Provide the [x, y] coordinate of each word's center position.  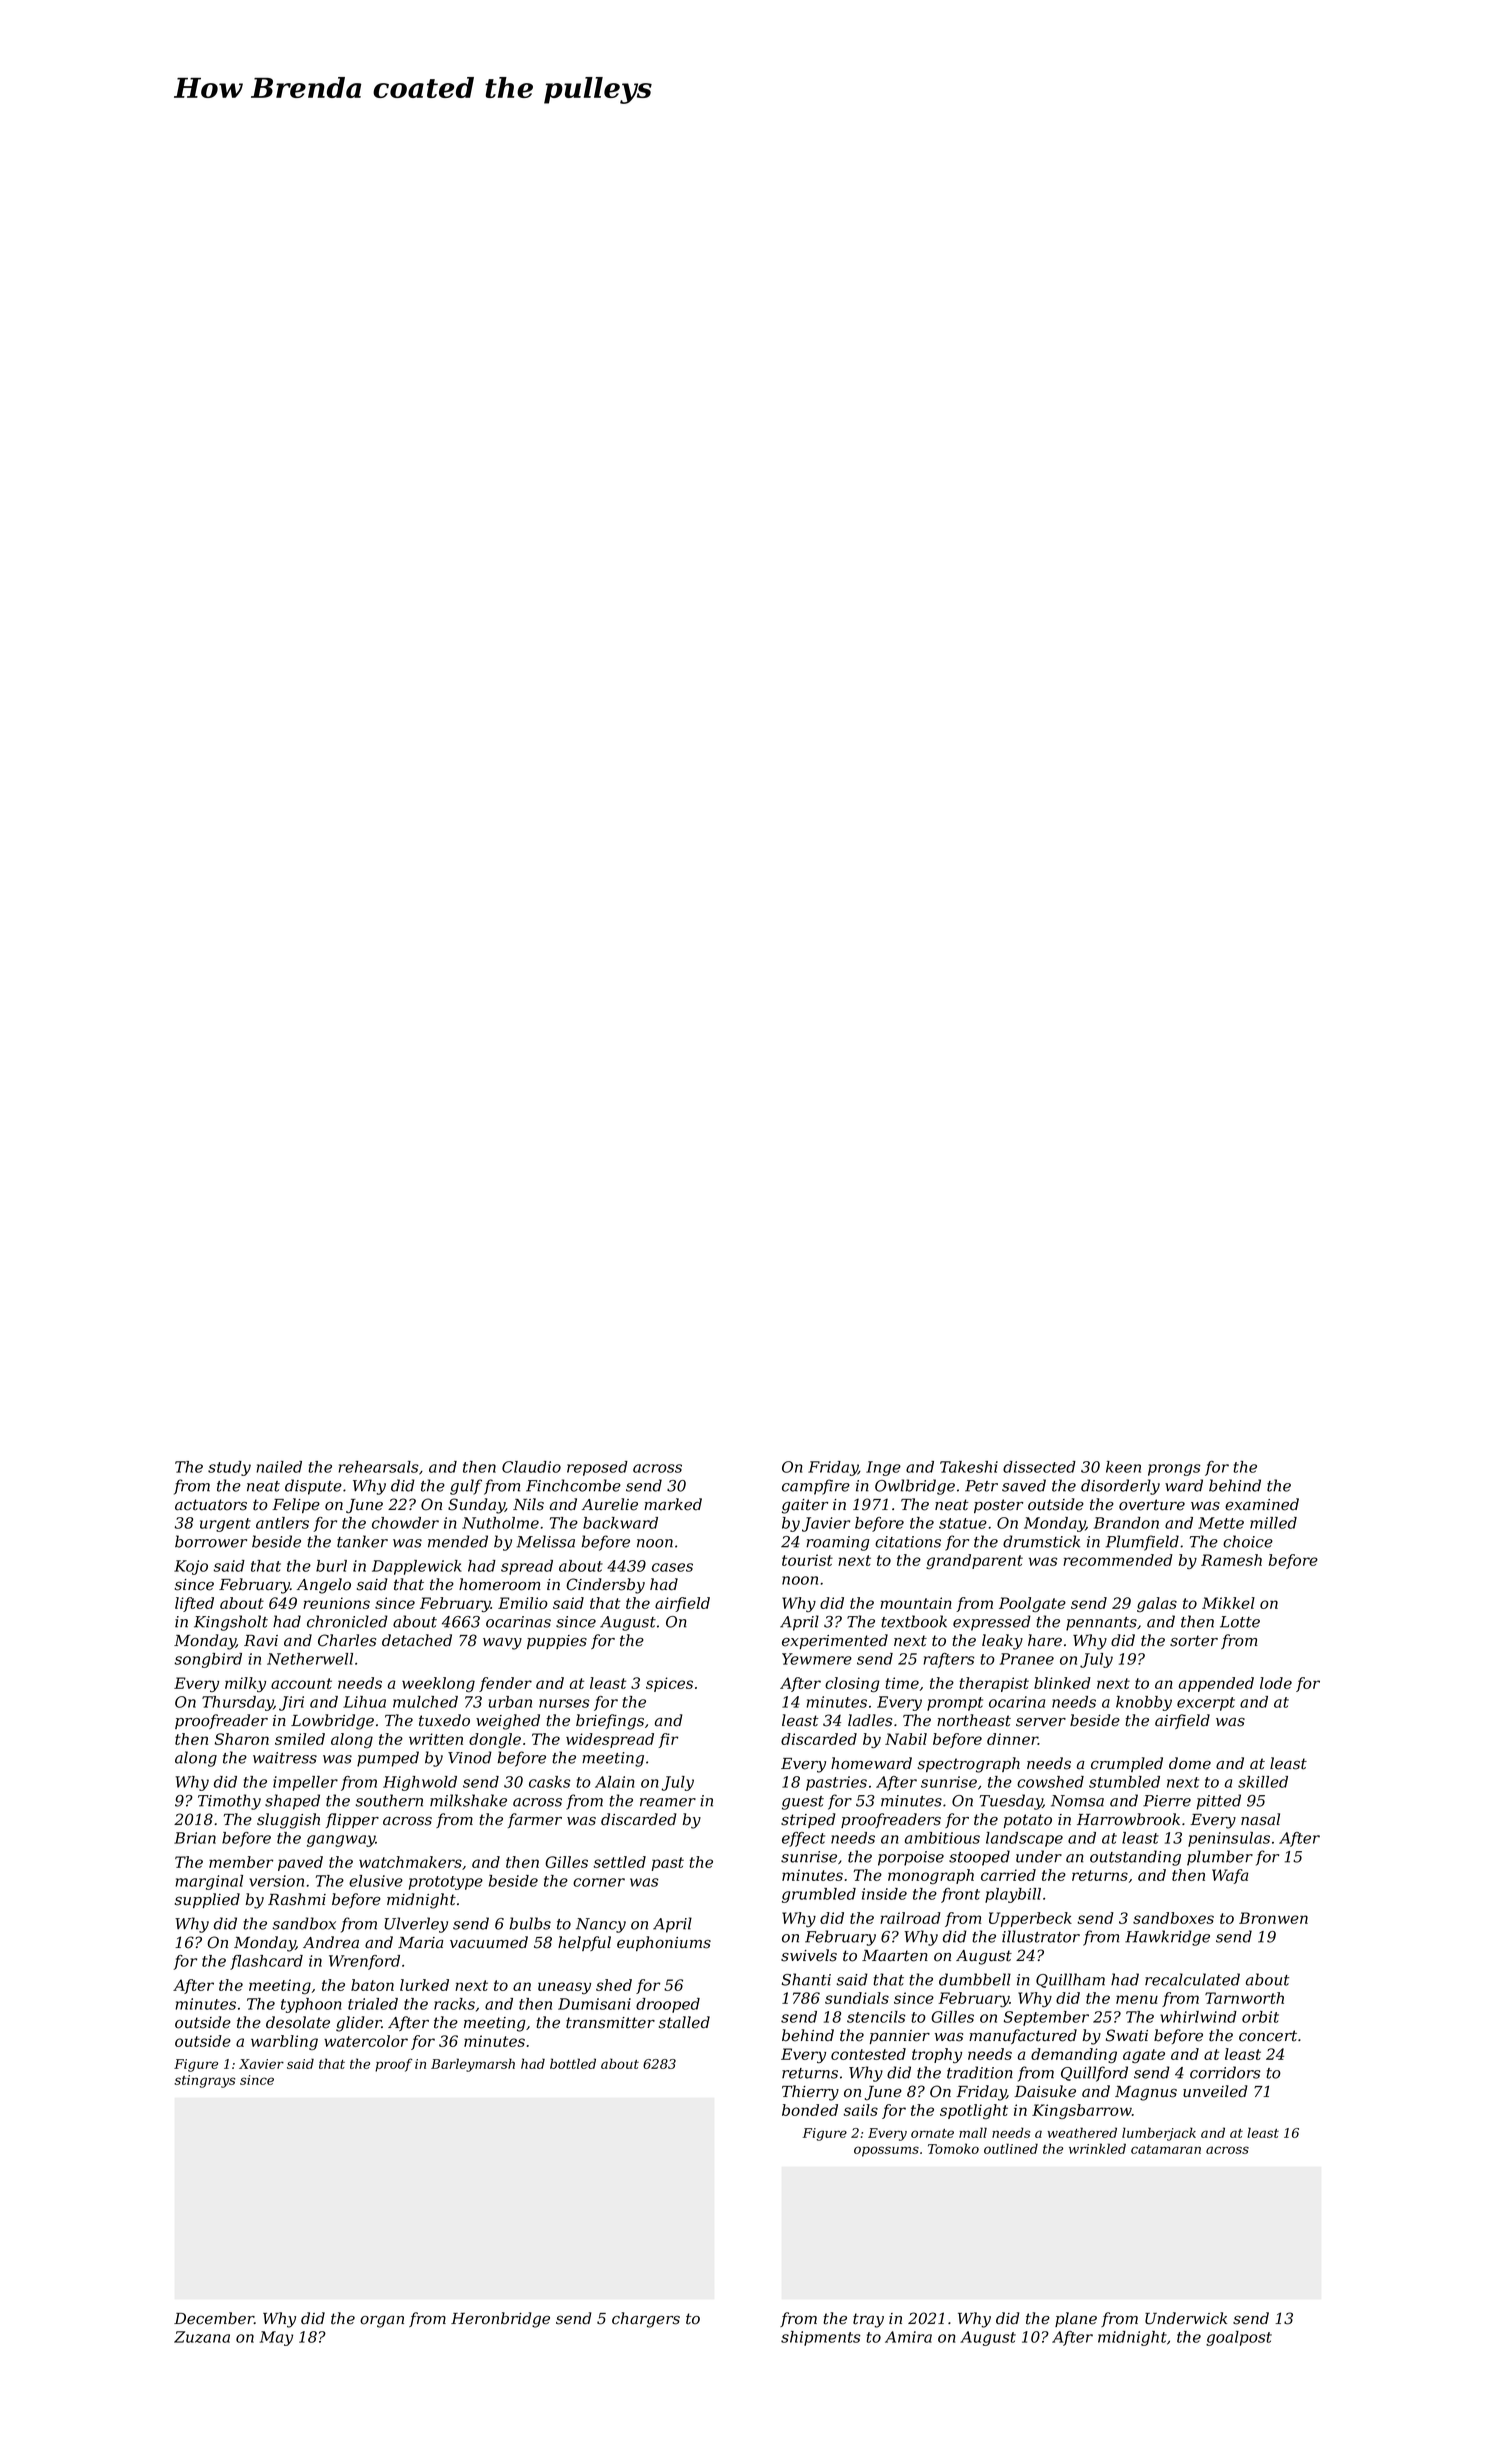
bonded [810, 2110]
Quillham [1070, 1980]
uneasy [564, 1988]
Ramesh [1231, 1560]
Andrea [331, 1942]
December [214, 2318]
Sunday [476, 1506]
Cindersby [605, 1586]
